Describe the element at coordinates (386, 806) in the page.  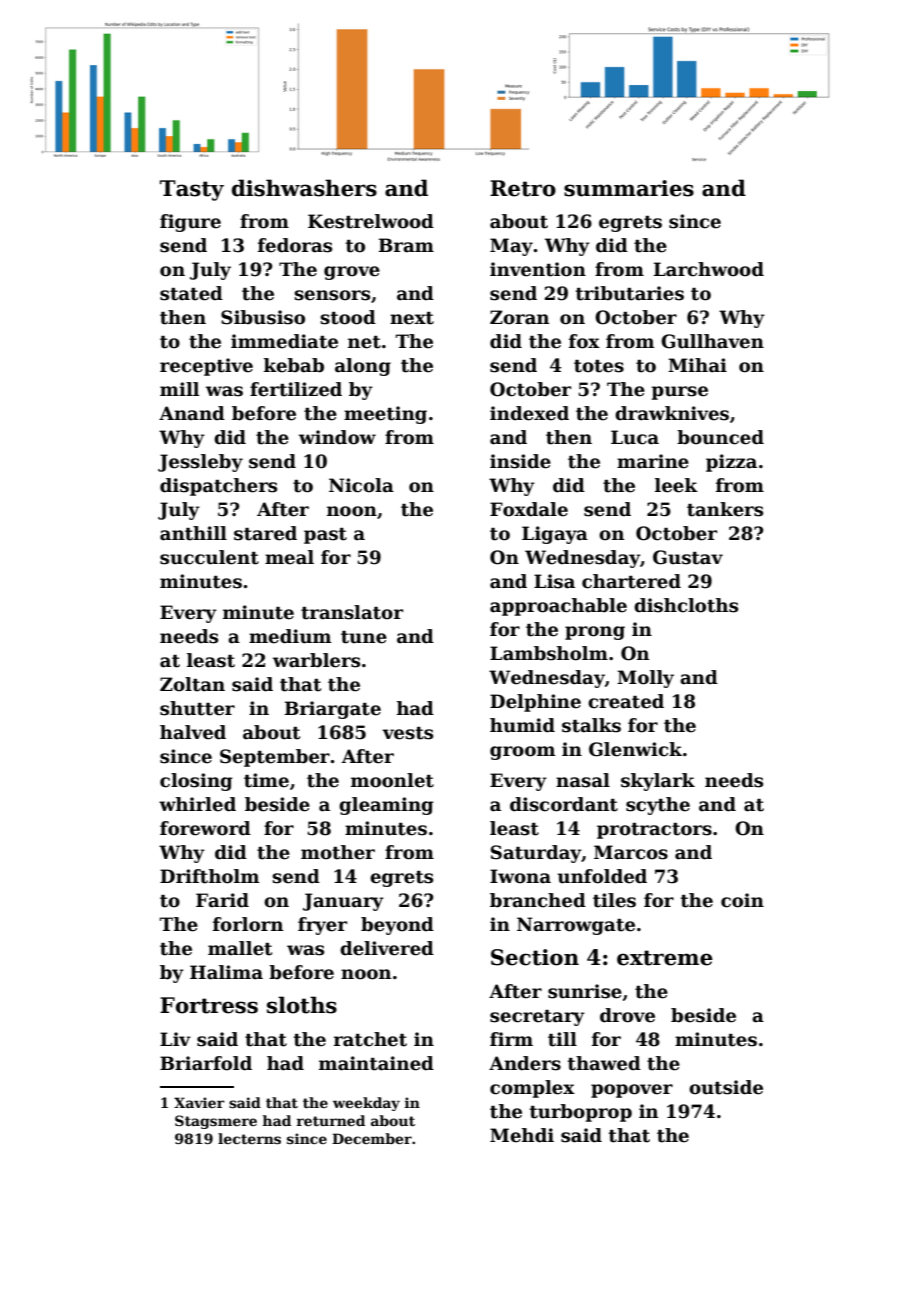
I see `gleaming` at that location.
